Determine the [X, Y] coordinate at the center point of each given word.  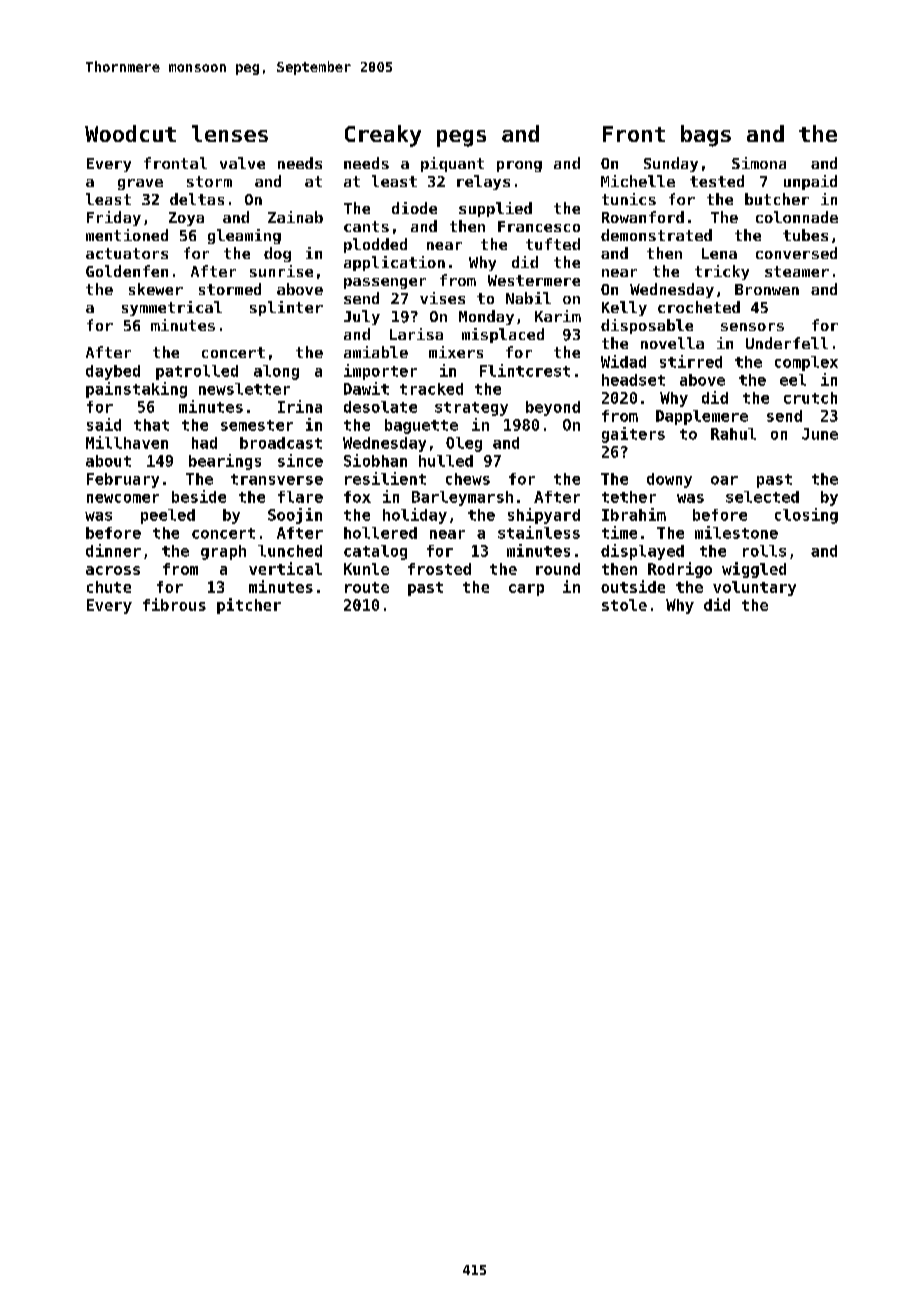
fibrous [174, 604]
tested [717, 181]
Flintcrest [525, 370]
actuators [127, 253]
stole [624, 605]
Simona [759, 163]
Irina [300, 406]
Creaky [383, 136]
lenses [230, 133]
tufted [553, 244]
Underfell [787, 343]
